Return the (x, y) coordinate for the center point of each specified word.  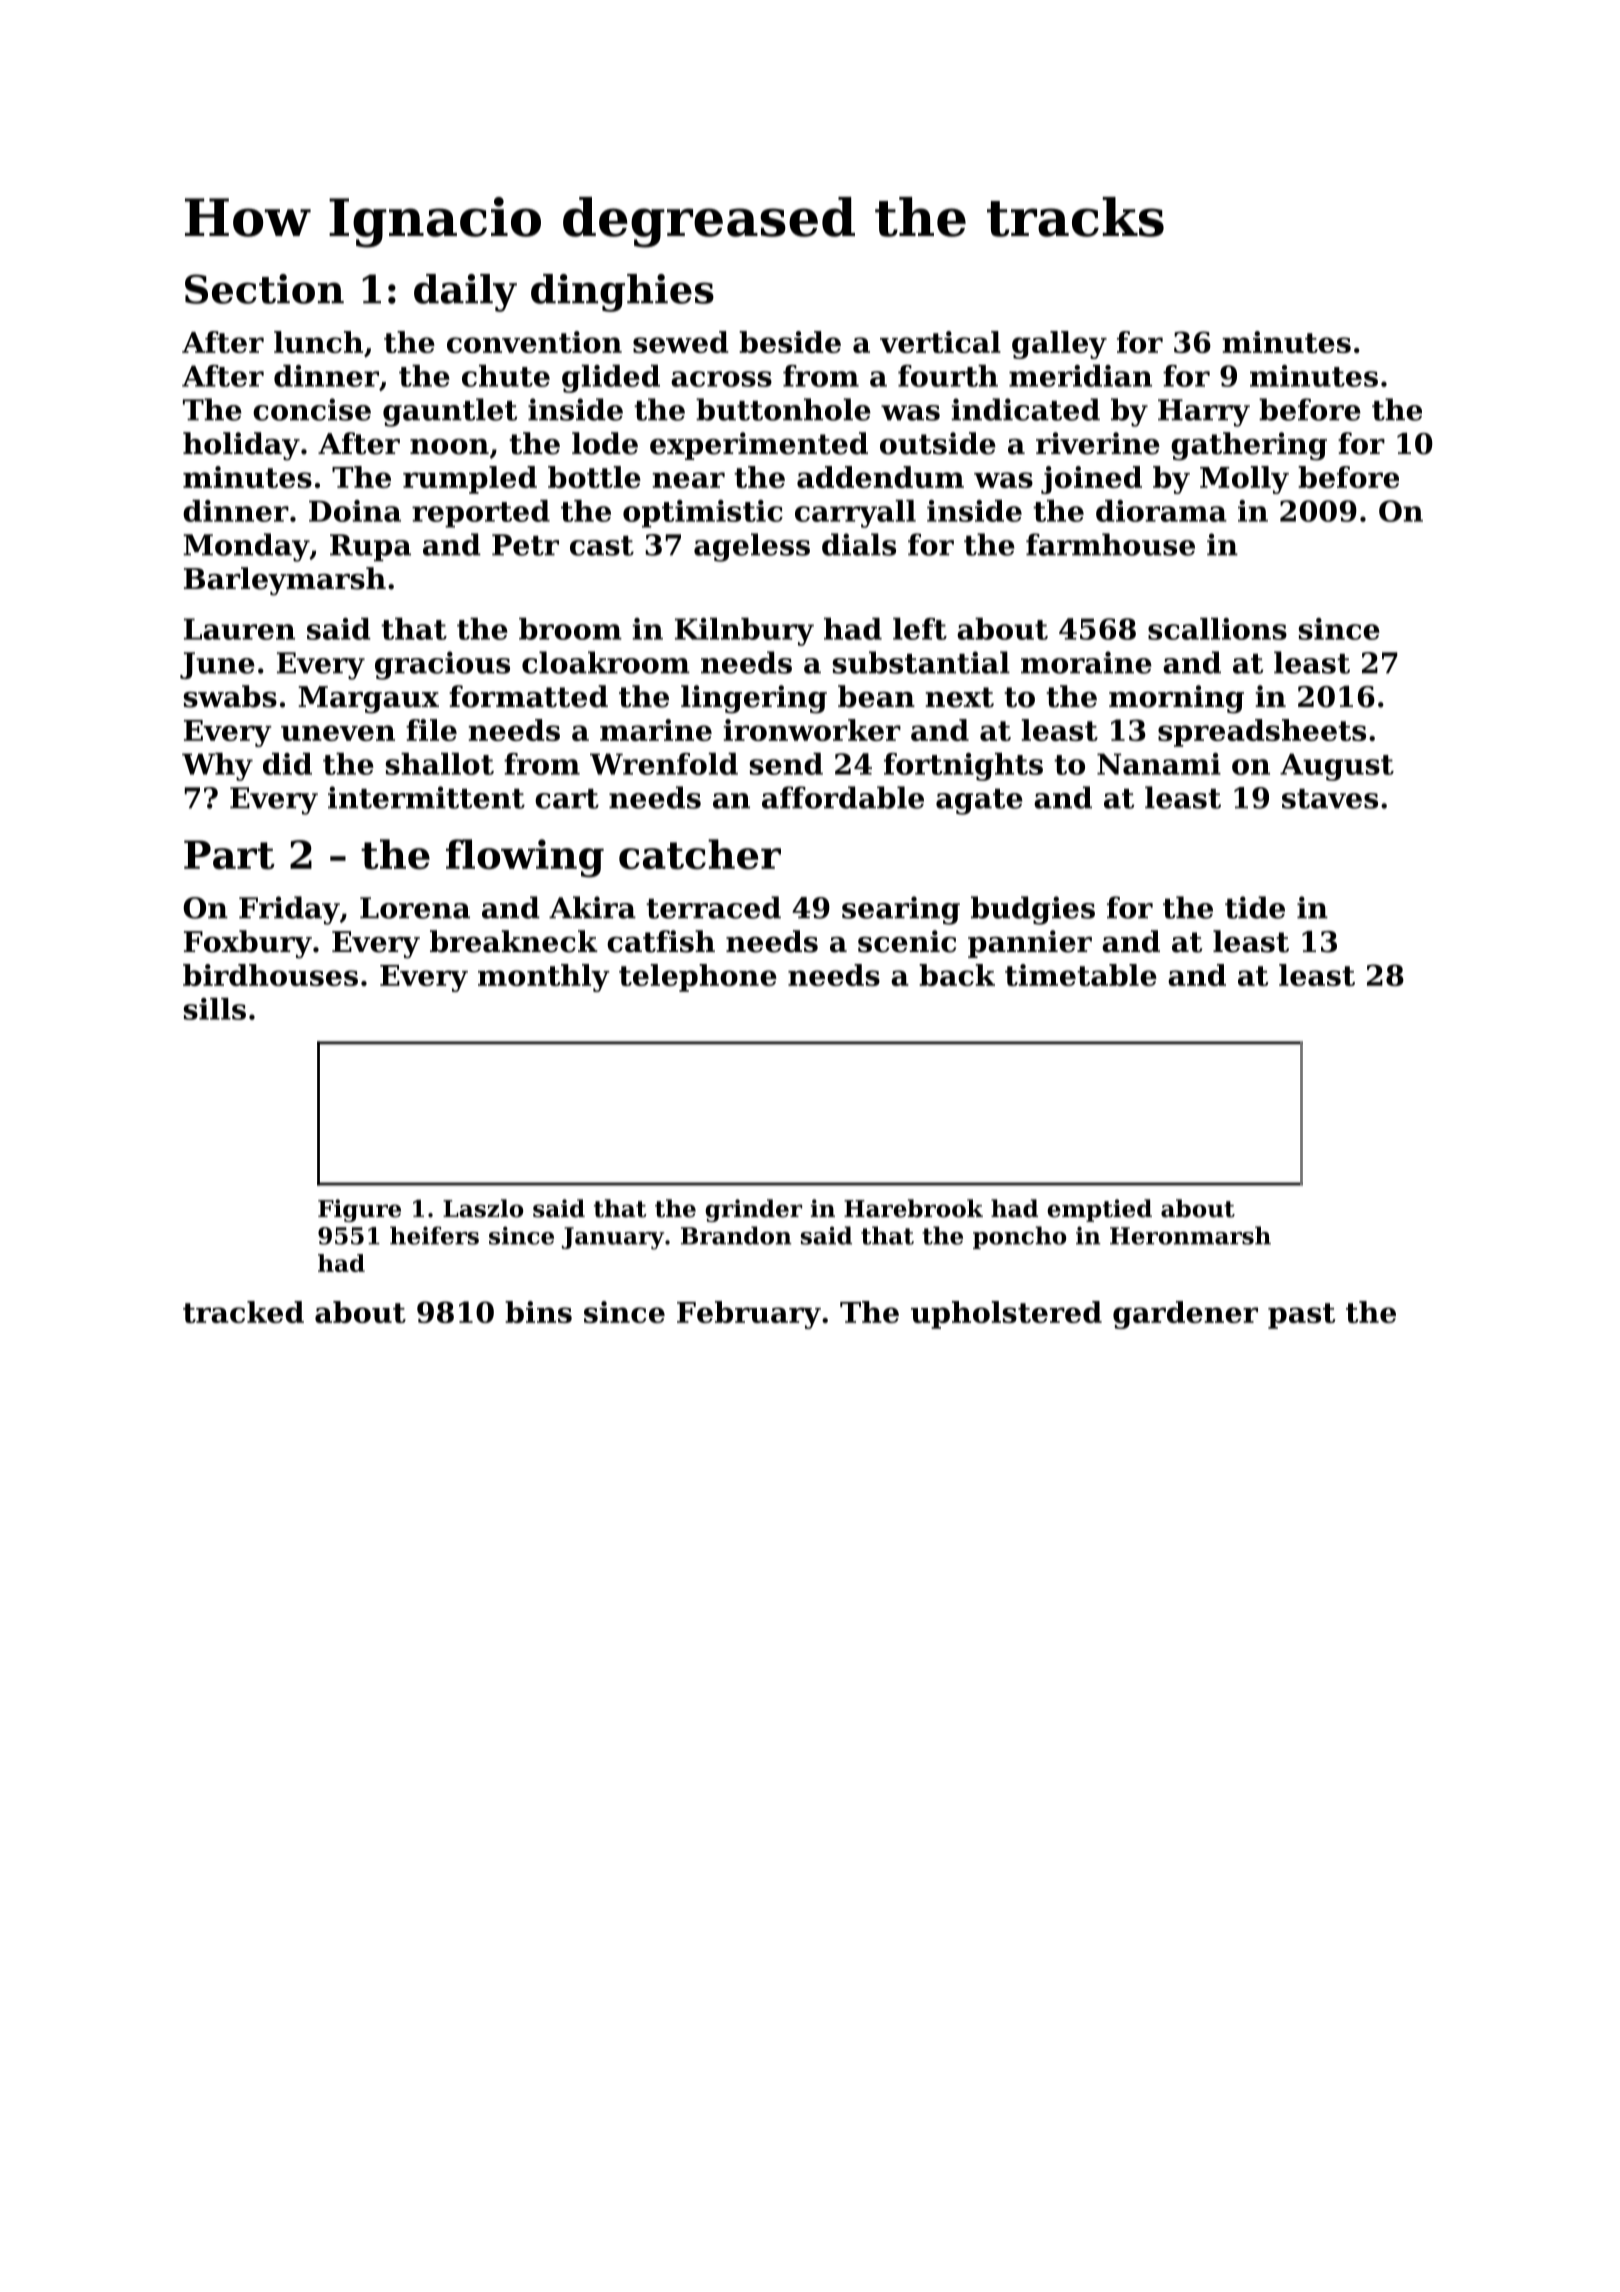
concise (312, 409)
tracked (243, 1312)
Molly (1244, 480)
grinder (753, 1210)
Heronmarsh (1190, 1235)
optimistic (703, 514)
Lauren (239, 629)
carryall (855, 514)
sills (215, 1009)
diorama (1161, 511)
